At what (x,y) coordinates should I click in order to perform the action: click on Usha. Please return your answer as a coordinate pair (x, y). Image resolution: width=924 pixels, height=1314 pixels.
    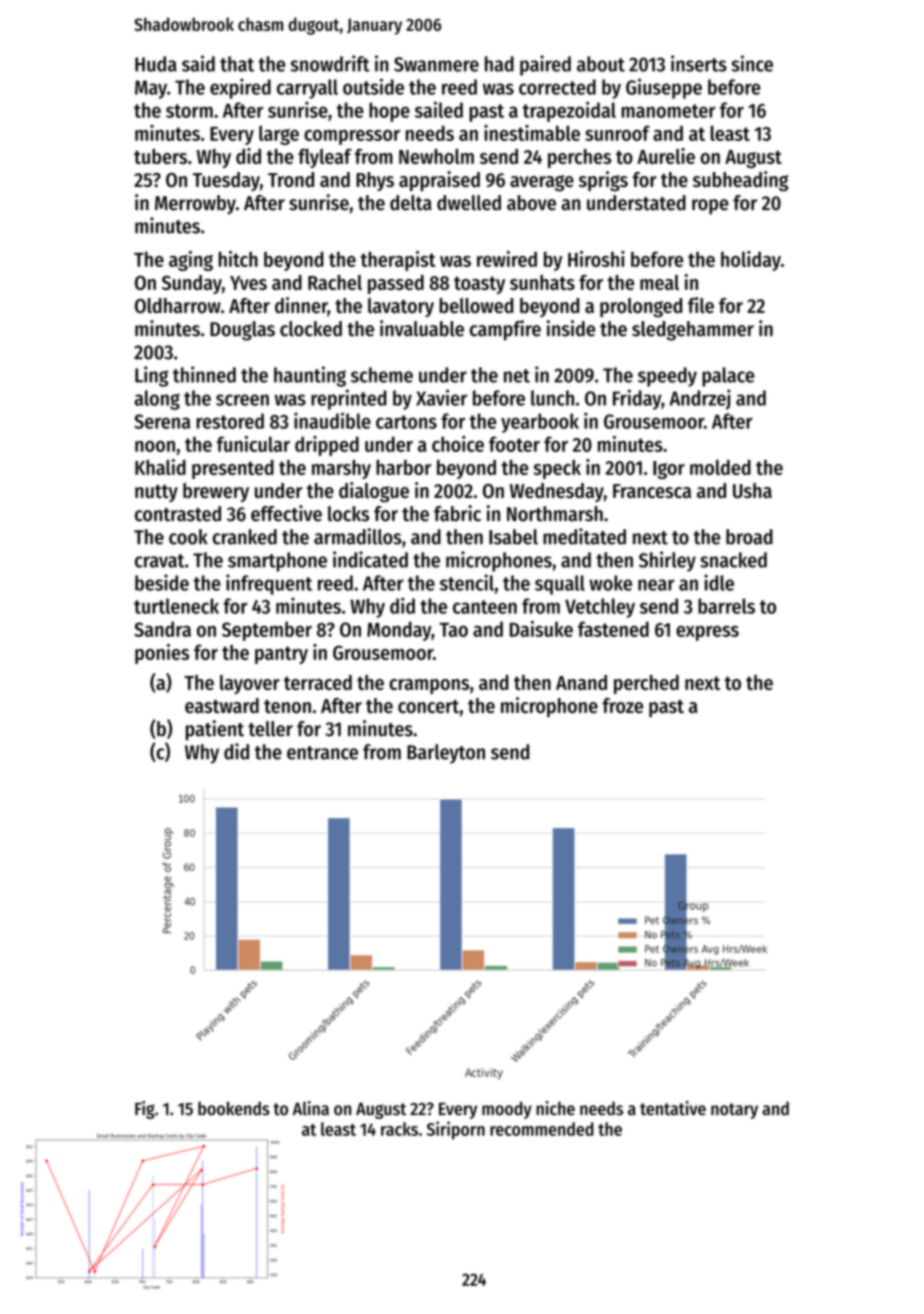
    Looking at the image, I should click on (752, 490).
